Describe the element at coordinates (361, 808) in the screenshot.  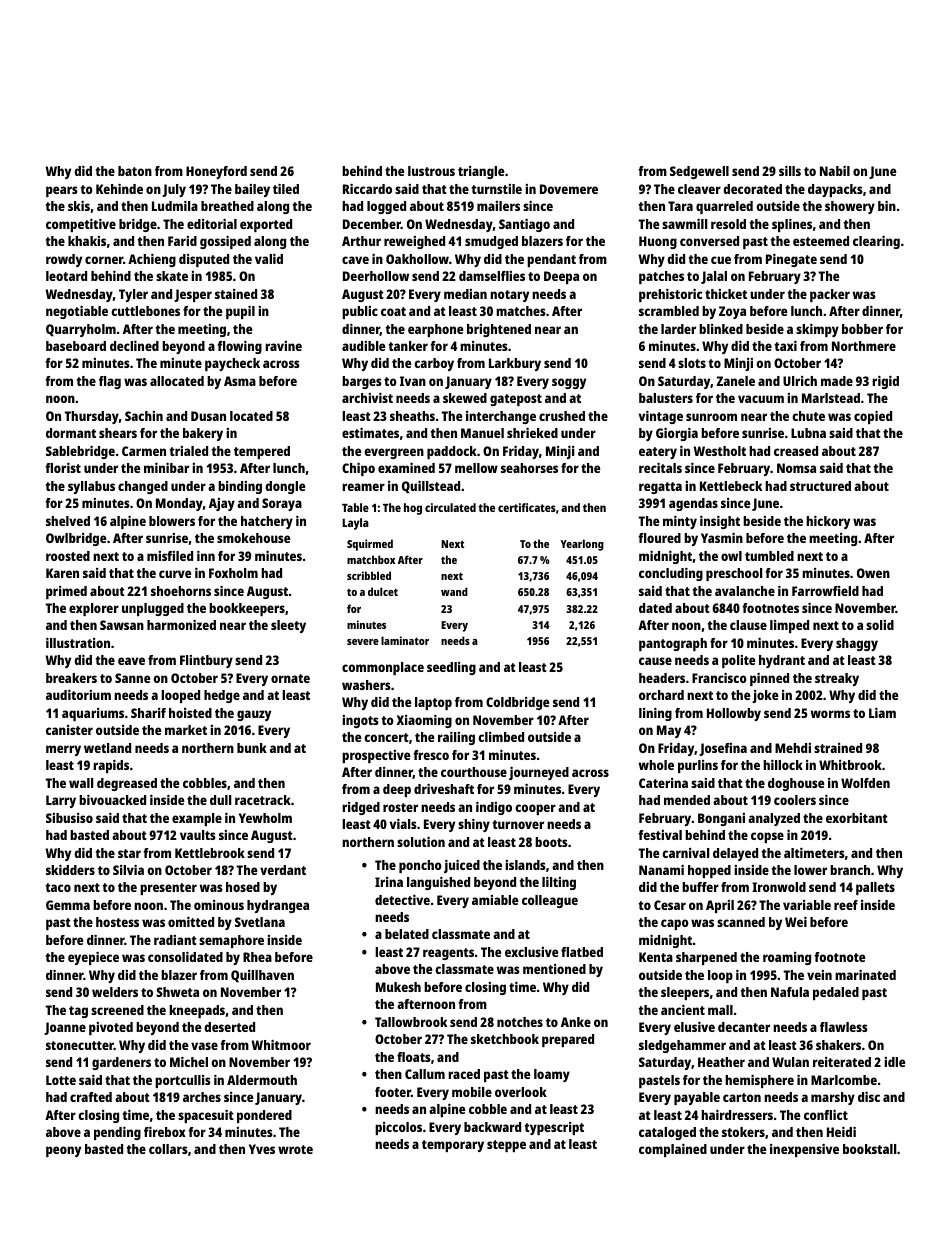
I see `ridged` at that location.
